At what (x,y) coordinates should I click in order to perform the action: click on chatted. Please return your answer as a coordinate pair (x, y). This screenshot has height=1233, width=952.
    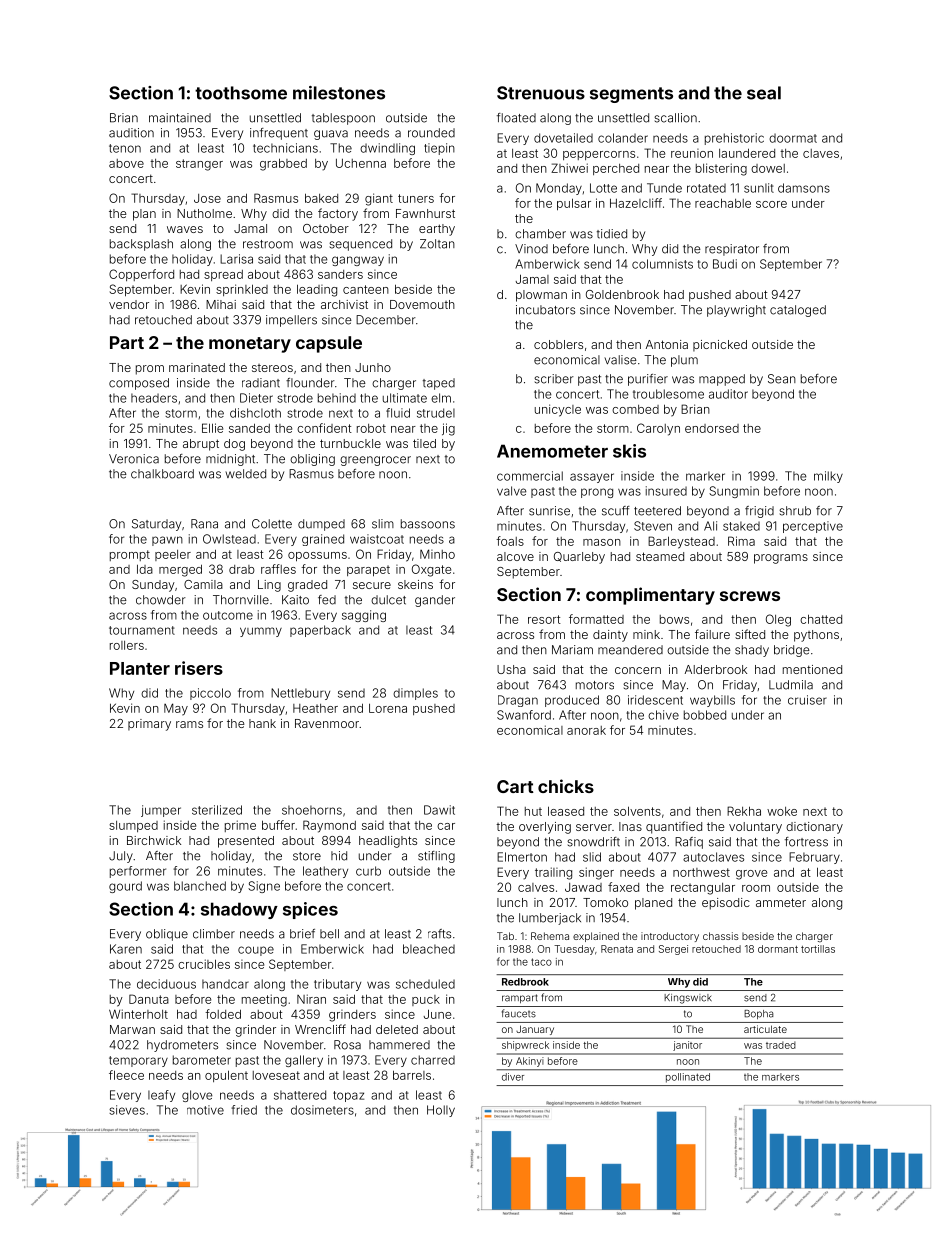
    Looking at the image, I should click on (821, 619).
